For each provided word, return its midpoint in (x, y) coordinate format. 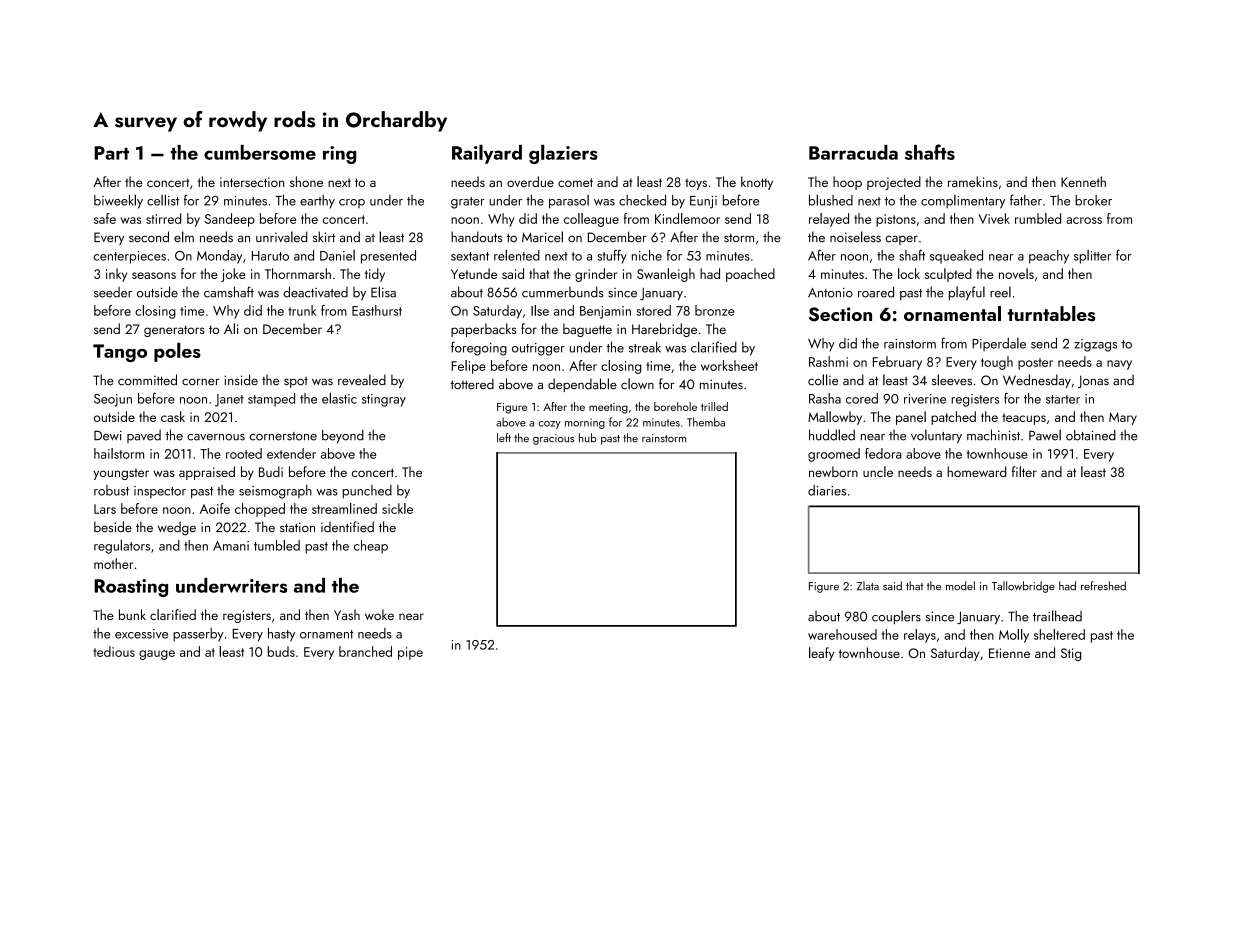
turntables (1052, 314)
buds (281, 651)
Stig (1071, 654)
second (149, 237)
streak (645, 347)
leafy (821, 654)
